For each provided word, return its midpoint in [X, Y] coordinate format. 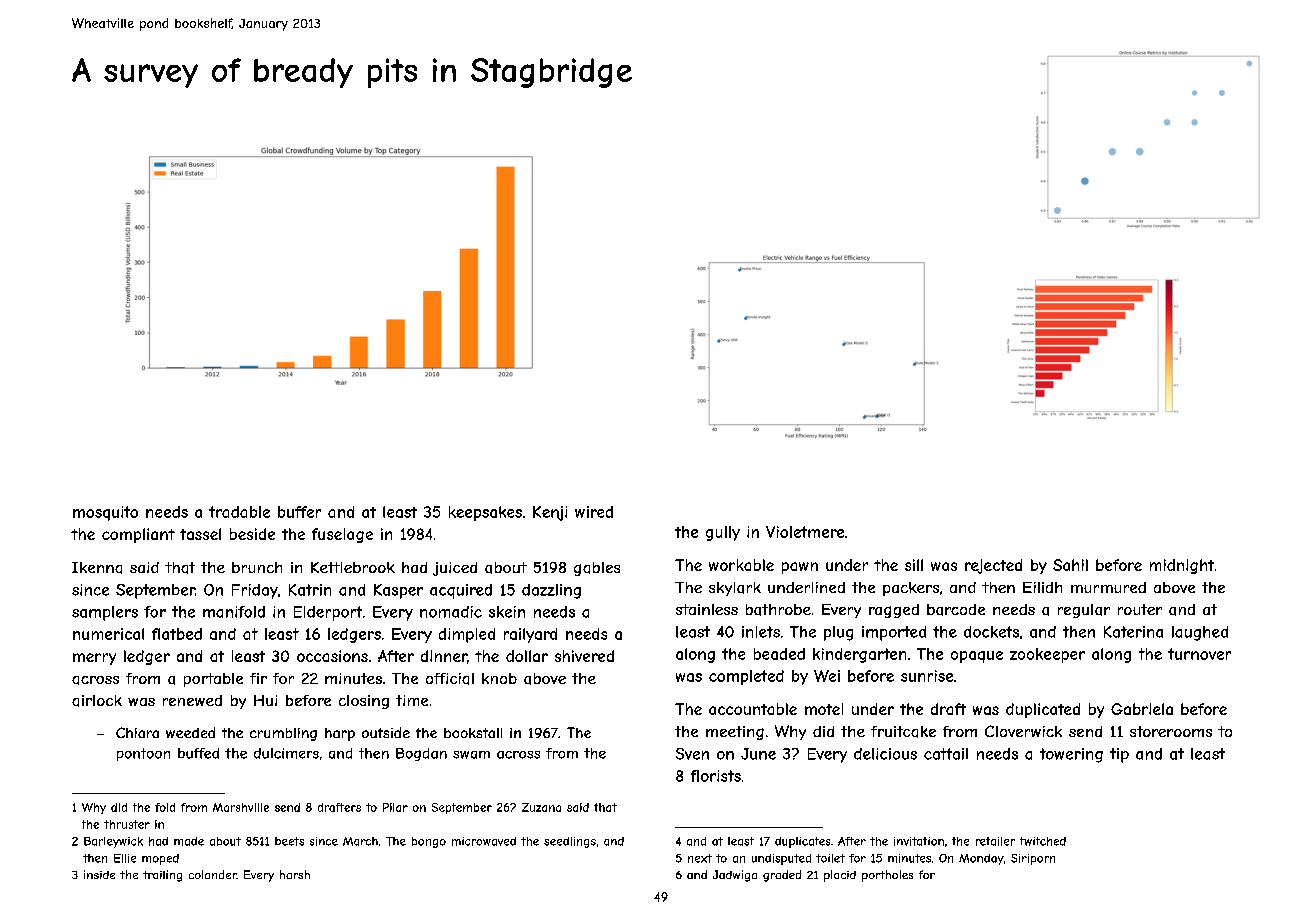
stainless [707, 609]
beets [289, 841]
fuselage [342, 535]
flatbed [177, 634]
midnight [1182, 566]
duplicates [802, 842]
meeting [735, 733]
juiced [455, 569]
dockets [991, 632]
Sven [692, 754]
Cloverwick [1023, 731]
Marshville [241, 807]
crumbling [283, 734]
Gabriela [1142, 709]
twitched [1043, 841]
